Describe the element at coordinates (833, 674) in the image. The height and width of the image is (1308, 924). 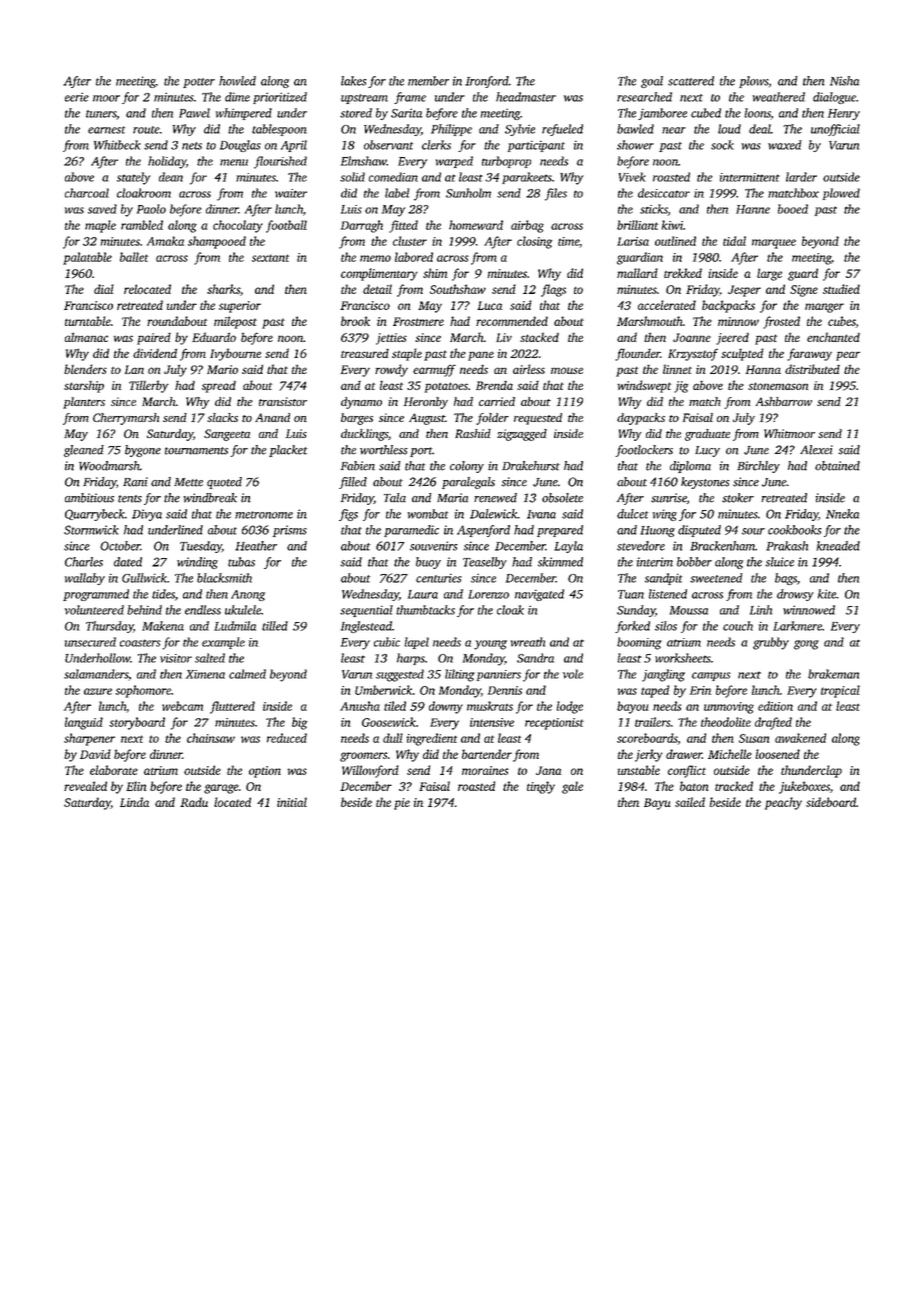
I see `brakeman` at that location.
